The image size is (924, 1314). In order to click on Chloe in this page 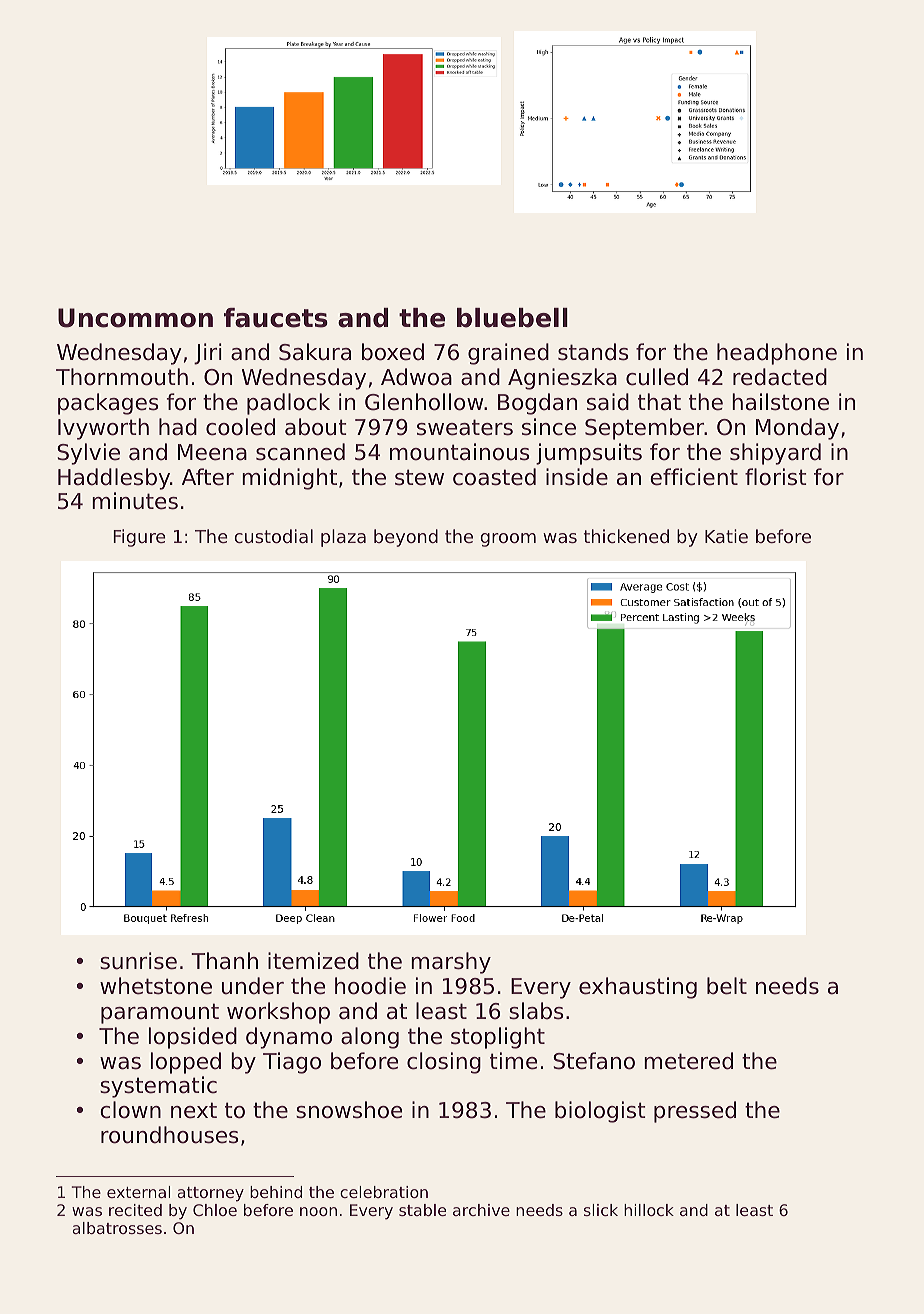, I will do `click(215, 1210)`.
